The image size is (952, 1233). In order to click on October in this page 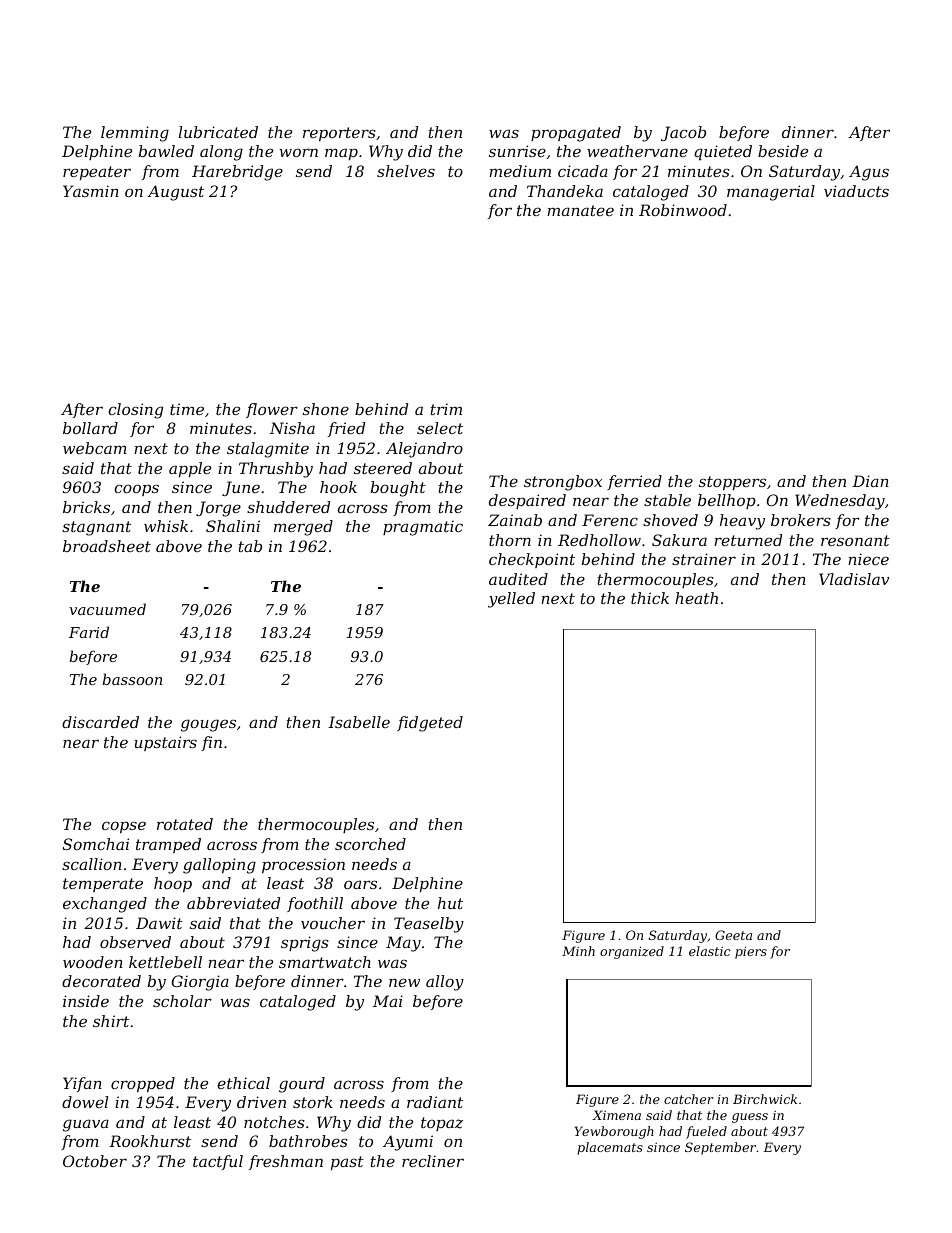, I will do `click(95, 1161)`.
